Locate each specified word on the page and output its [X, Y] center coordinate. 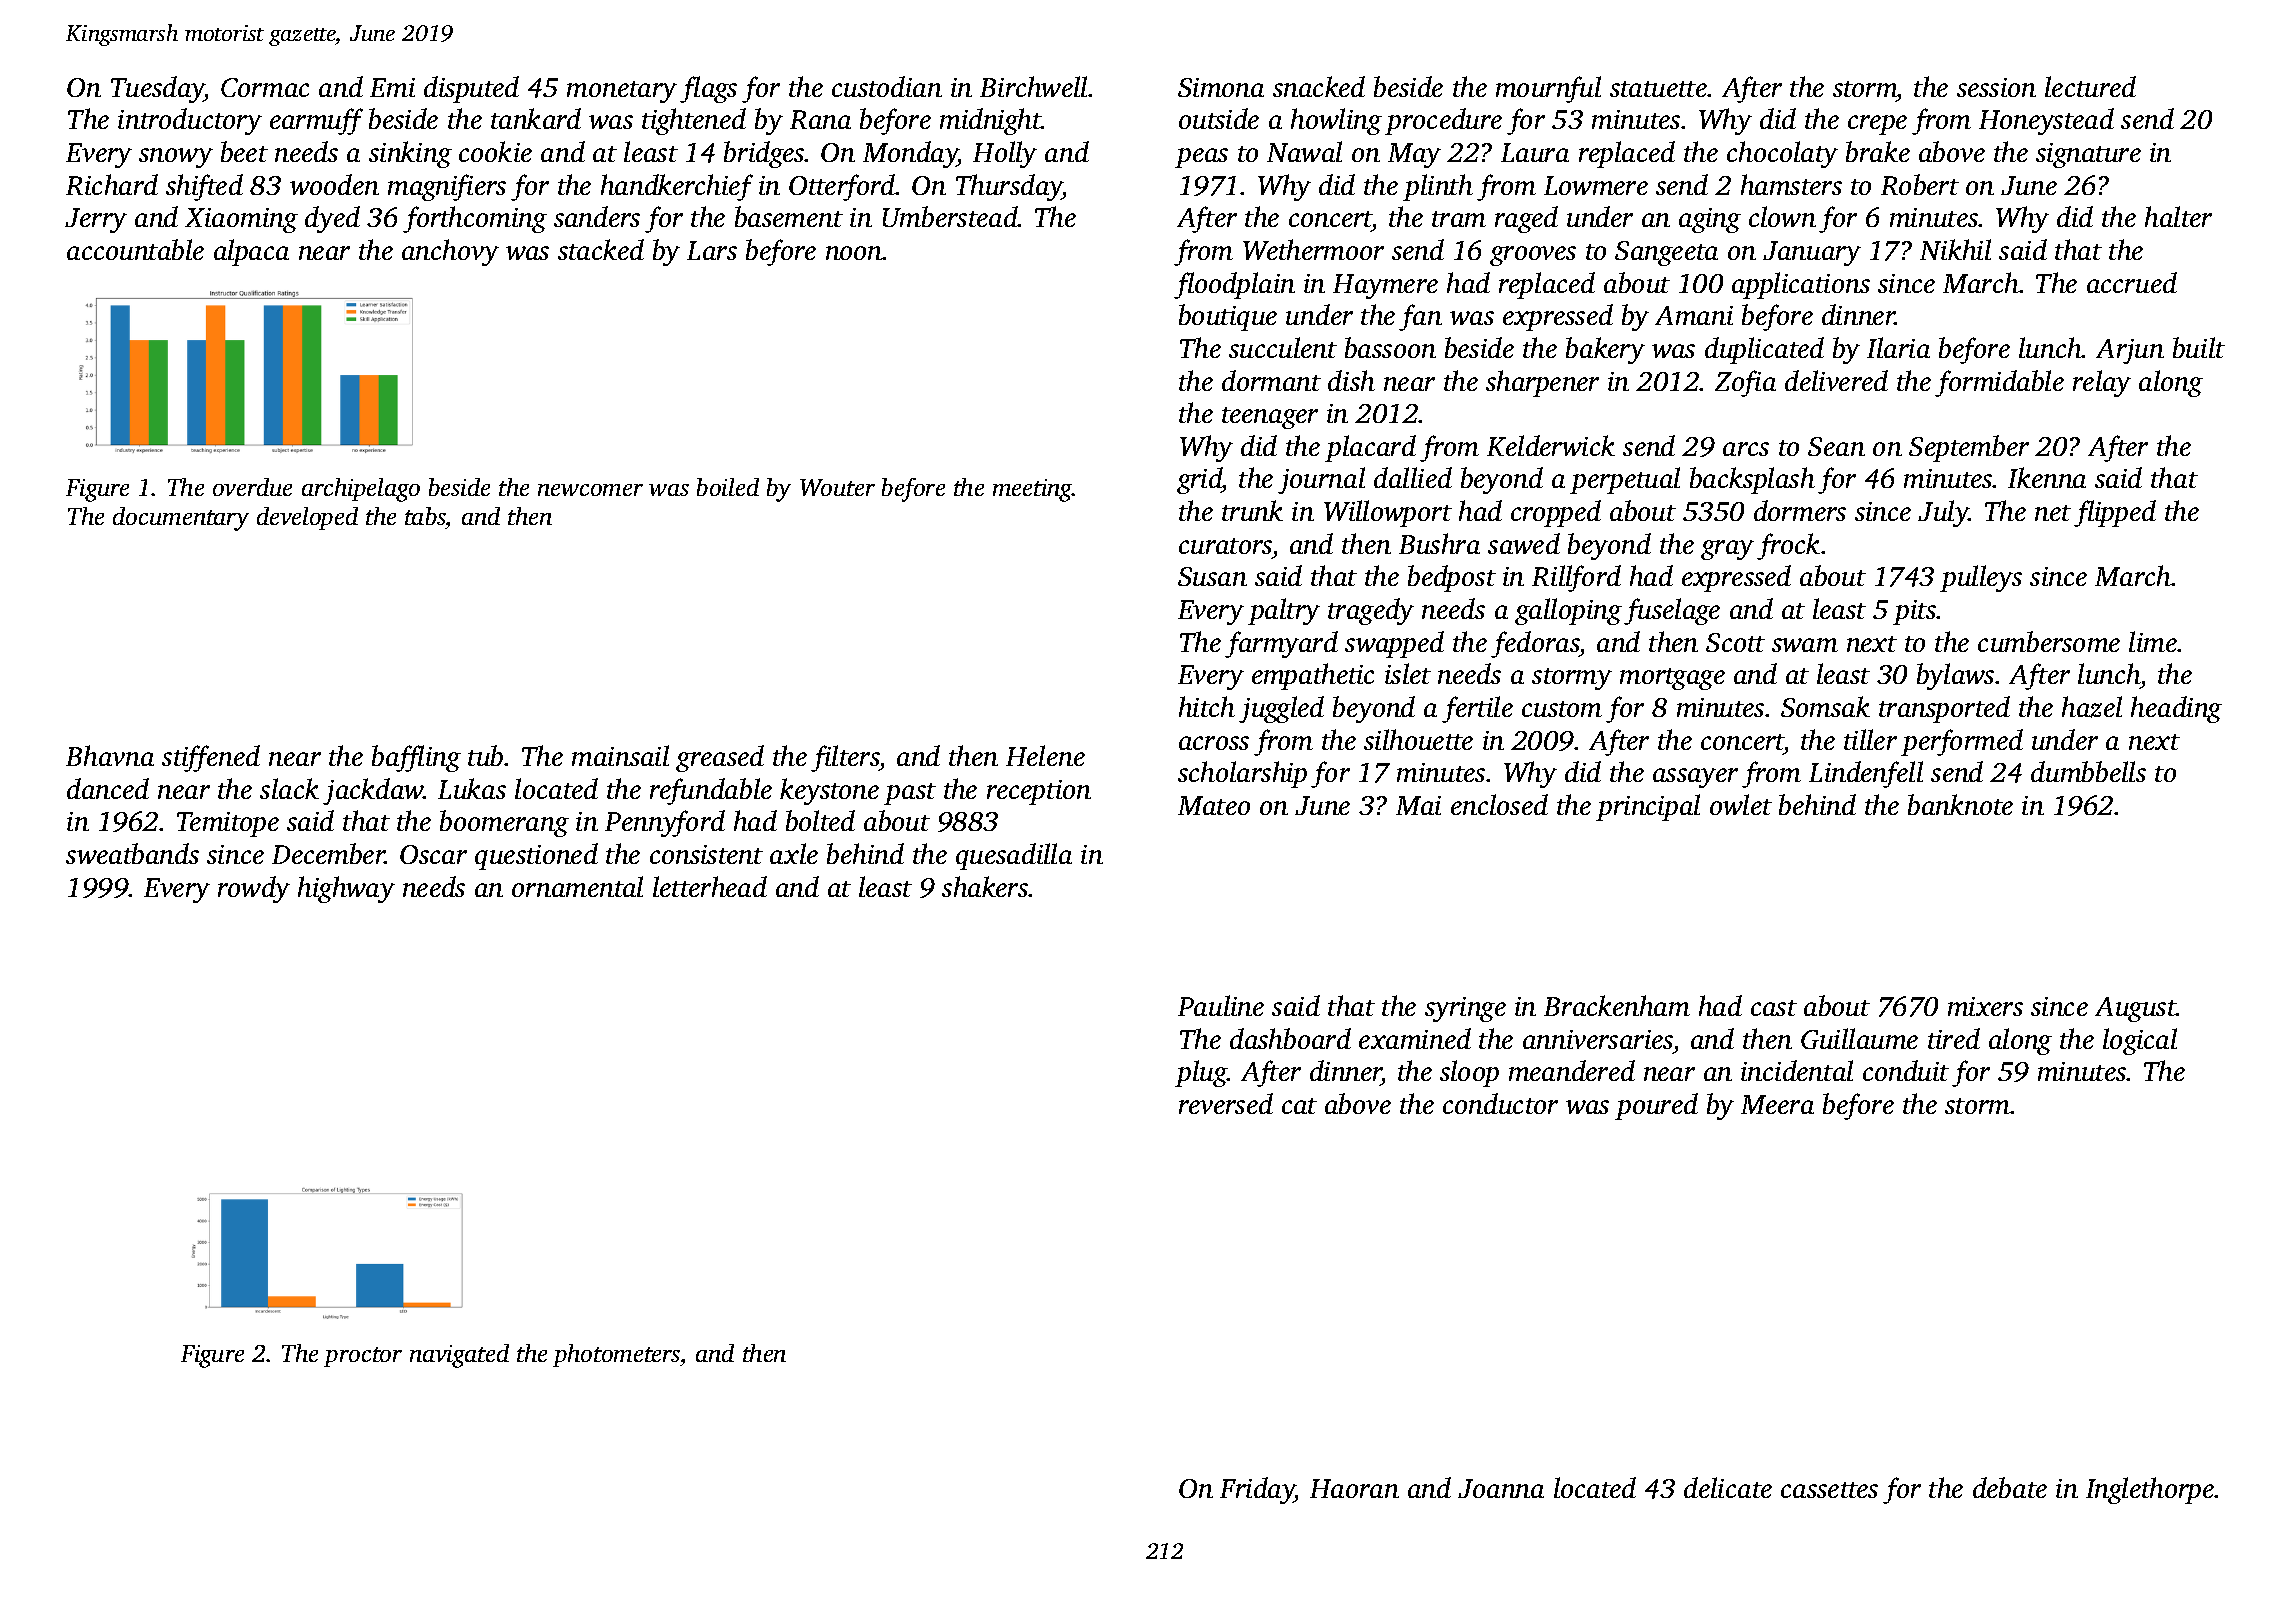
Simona [1221, 87]
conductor [1500, 1103]
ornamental [577, 886]
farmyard [1281, 644]
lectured [2090, 86]
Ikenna [2047, 477]
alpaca [251, 252]
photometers [616, 1355]
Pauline [1221, 1005]
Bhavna [110, 755]
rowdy [254, 889]
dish [1351, 380]
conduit [1906, 1070]
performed [1962, 742]
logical [2140, 1041]
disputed [471, 89]
